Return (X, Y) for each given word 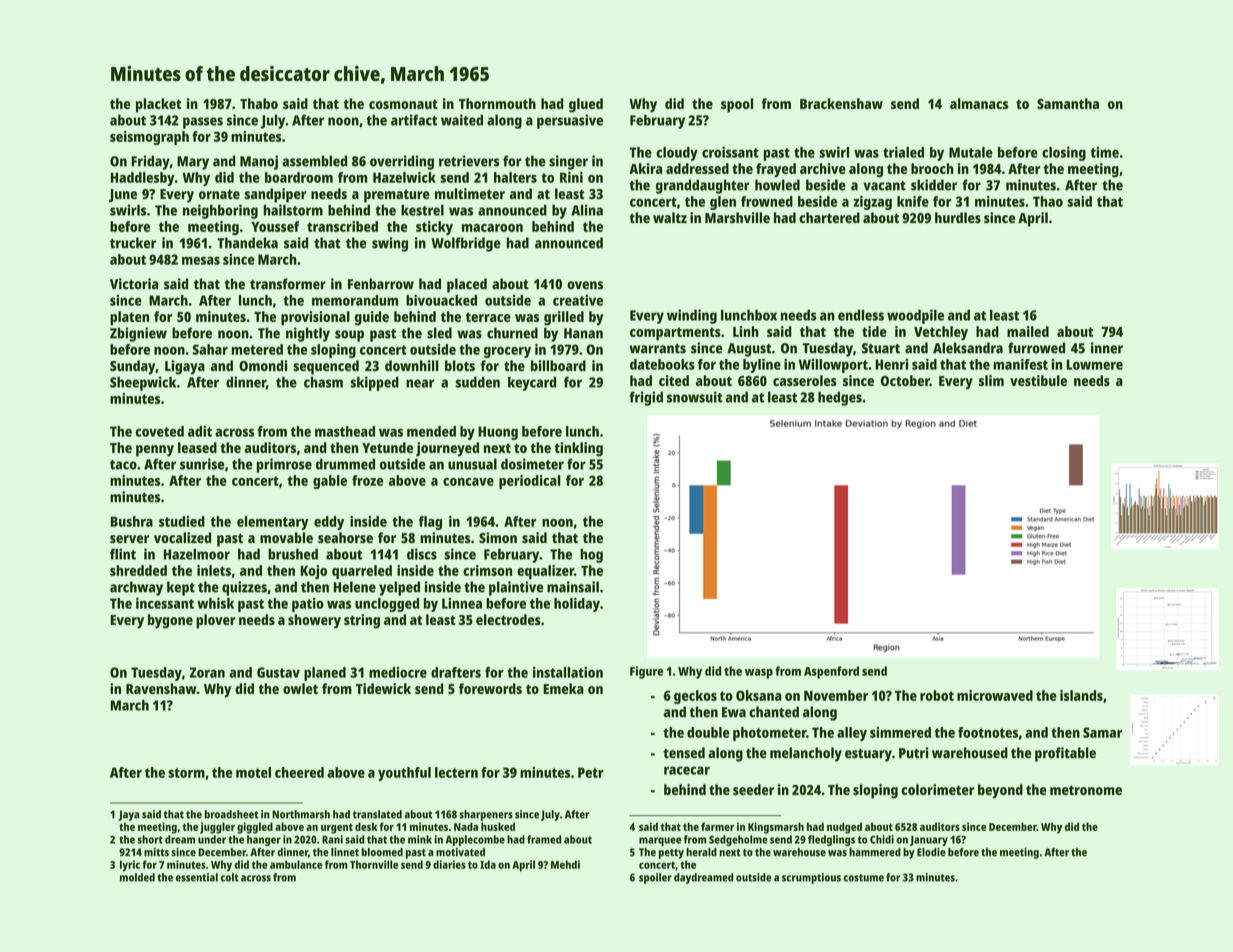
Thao (1048, 201)
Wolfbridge (466, 244)
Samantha (1068, 103)
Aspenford (831, 672)
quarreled (362, 572)
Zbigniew (138, 334)
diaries (449, 864)
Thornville (374, 864)
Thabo (259, 103)
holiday (577, 605)
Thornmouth (497, 103)
